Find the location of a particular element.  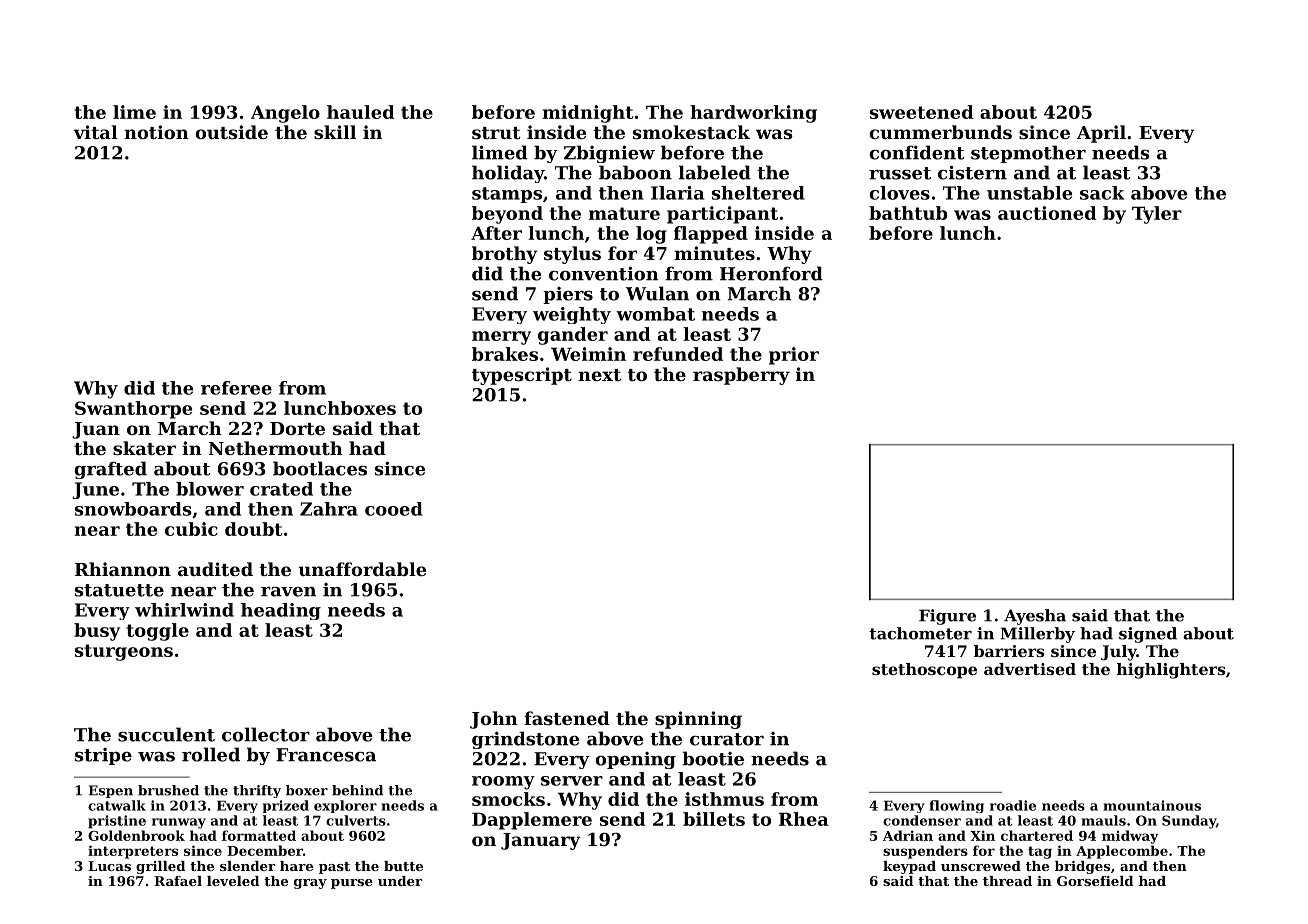

auctioned is located at coordinates (1047, 213).
